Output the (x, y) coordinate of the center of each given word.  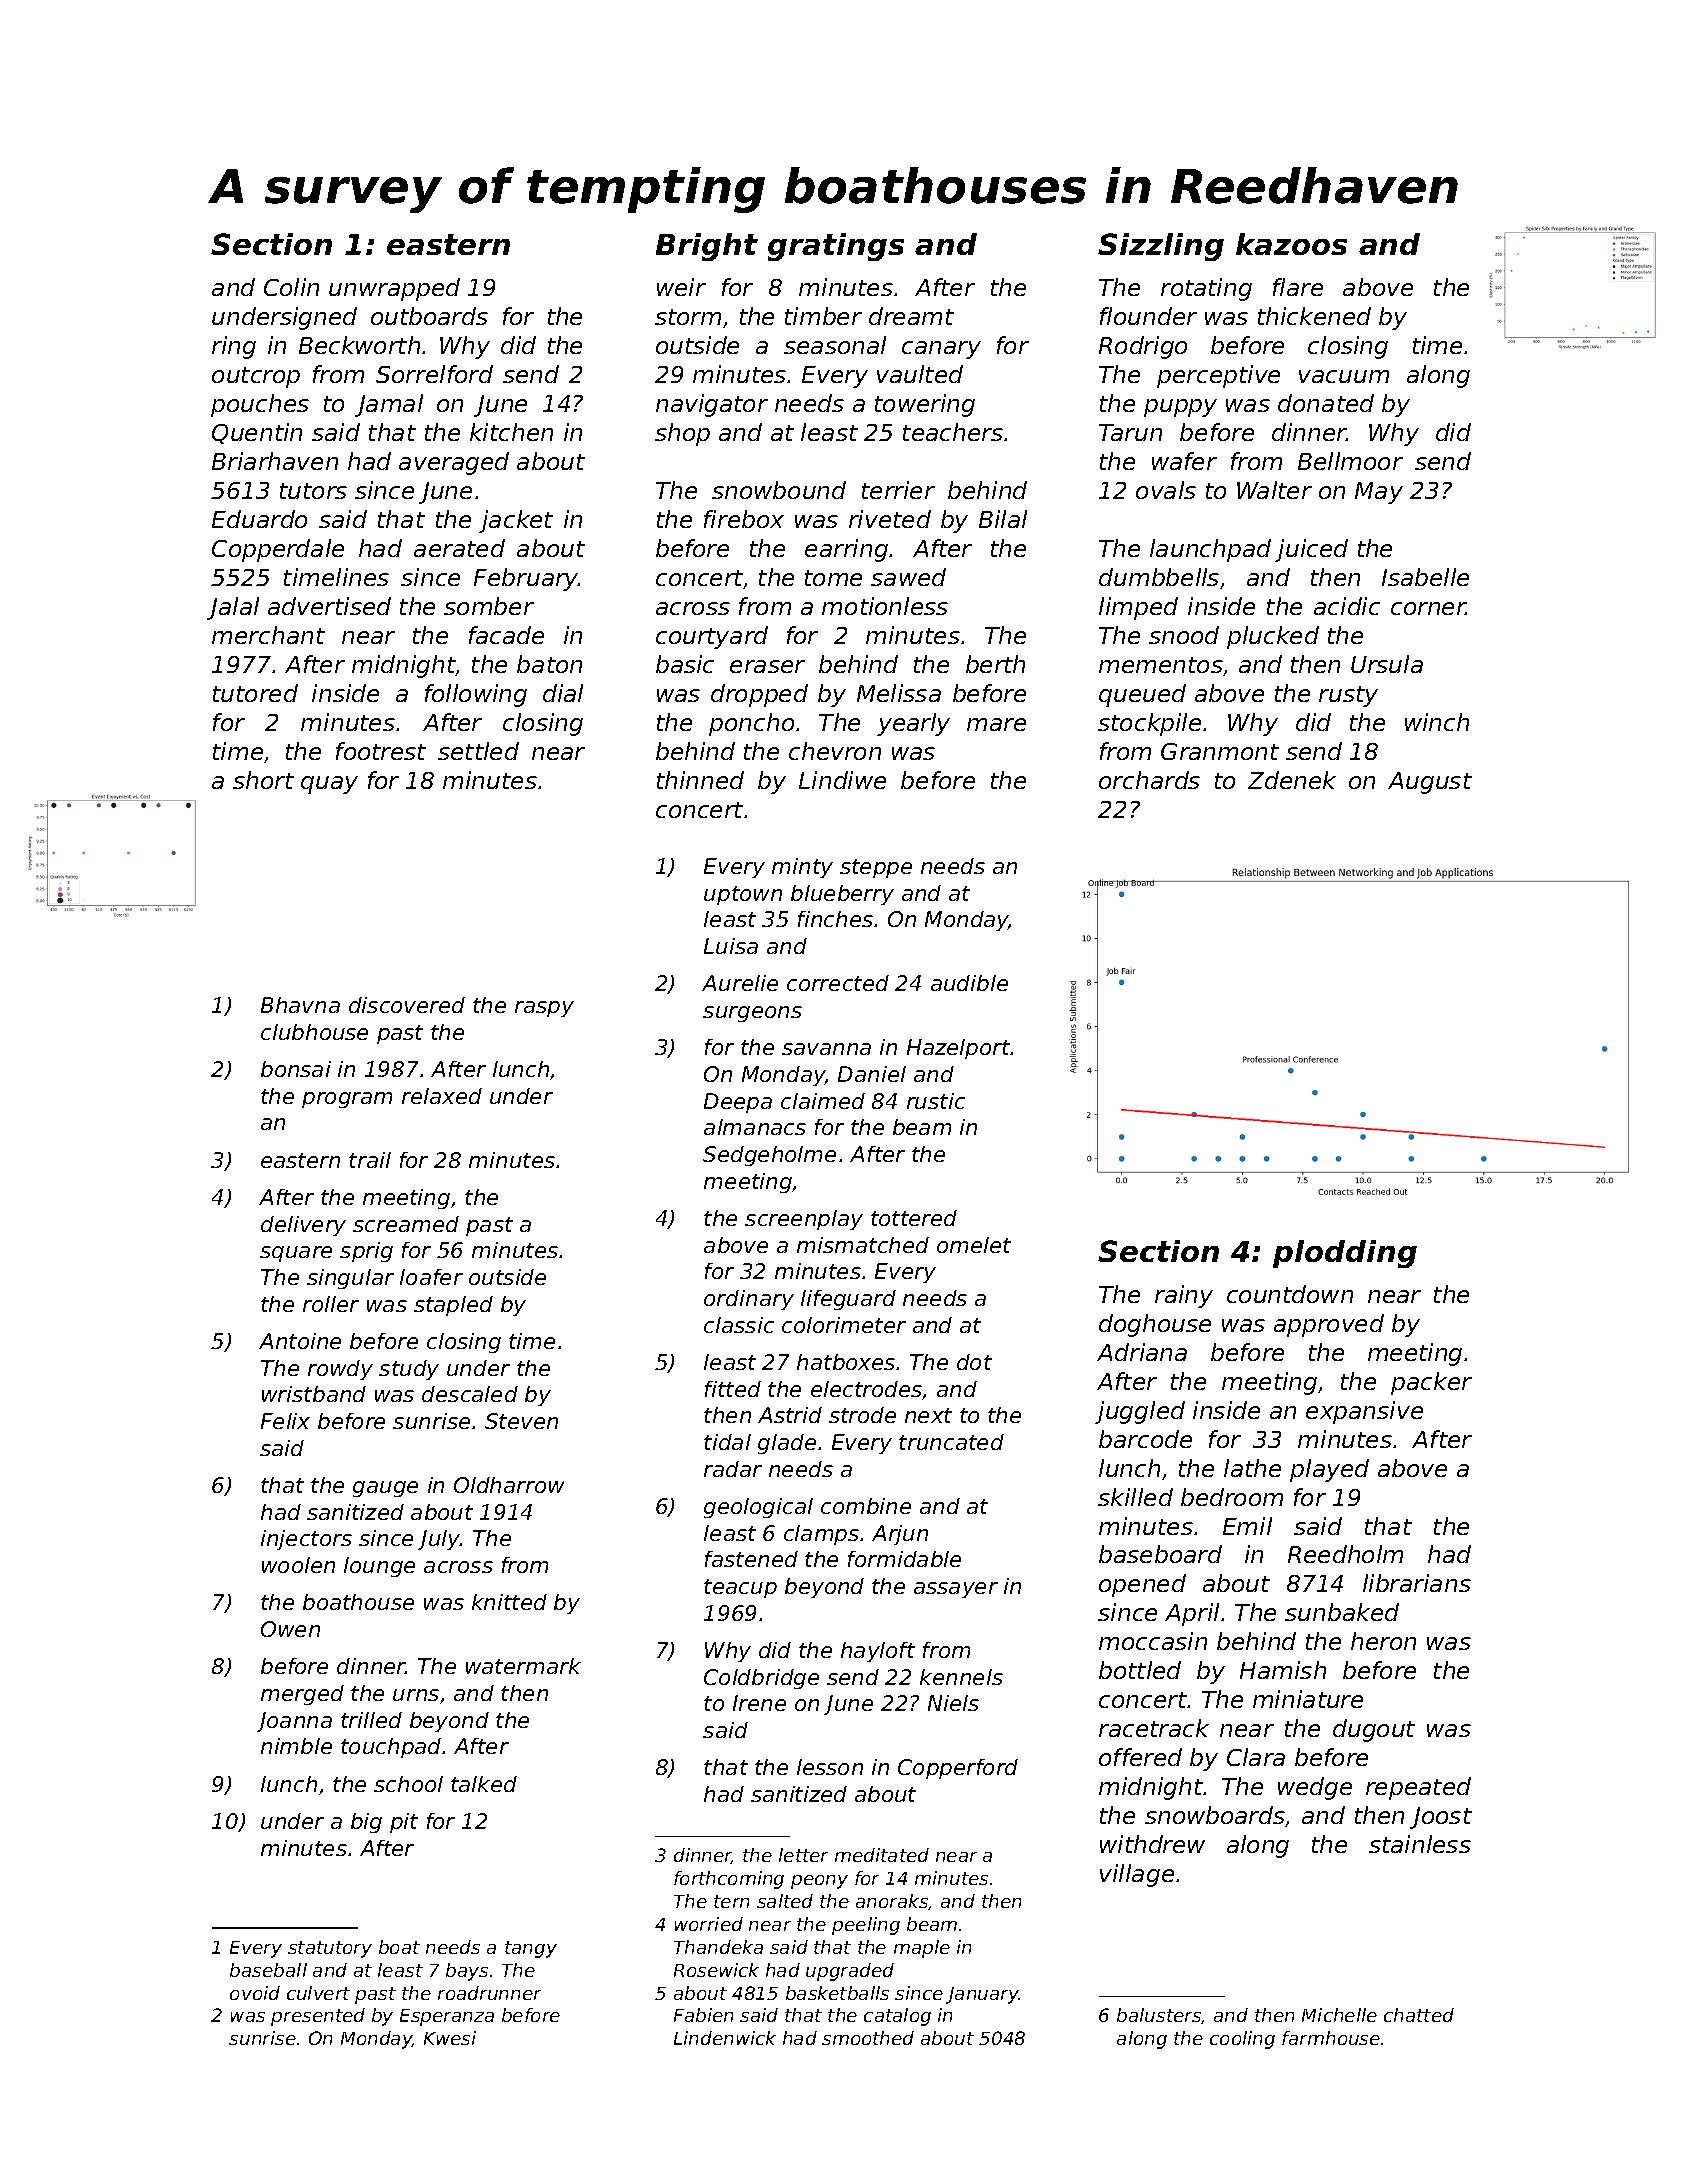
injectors (306, 1540)
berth (995, 664)
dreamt (911, 316)
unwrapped (394, 289)
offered (1140, 1757)
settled (478, 751)
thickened (1314, 316)
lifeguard (848, 1300)
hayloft (878, 1652)
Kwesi (450, 2038)
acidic (1347, 606)
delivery (303, 1226)
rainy (1184, 1296)
